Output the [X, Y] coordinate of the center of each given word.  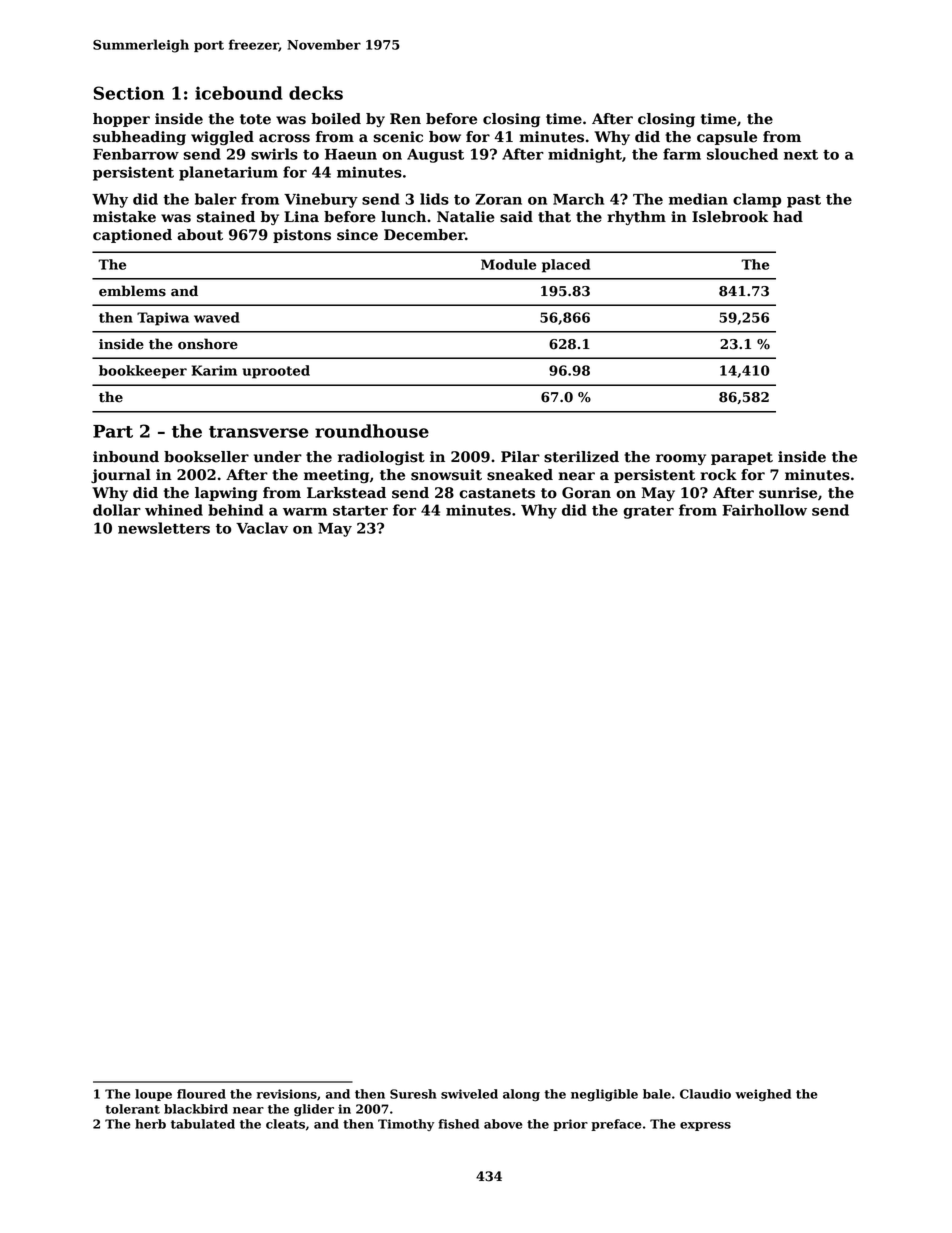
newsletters [164, 528]
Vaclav [262, 528]
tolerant [132, 1109]
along [521, 1095]
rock [718, 475]
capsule [727, 138]
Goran [586, 493]
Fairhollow [764, 510]
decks [316, 93]
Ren [405, 119]
